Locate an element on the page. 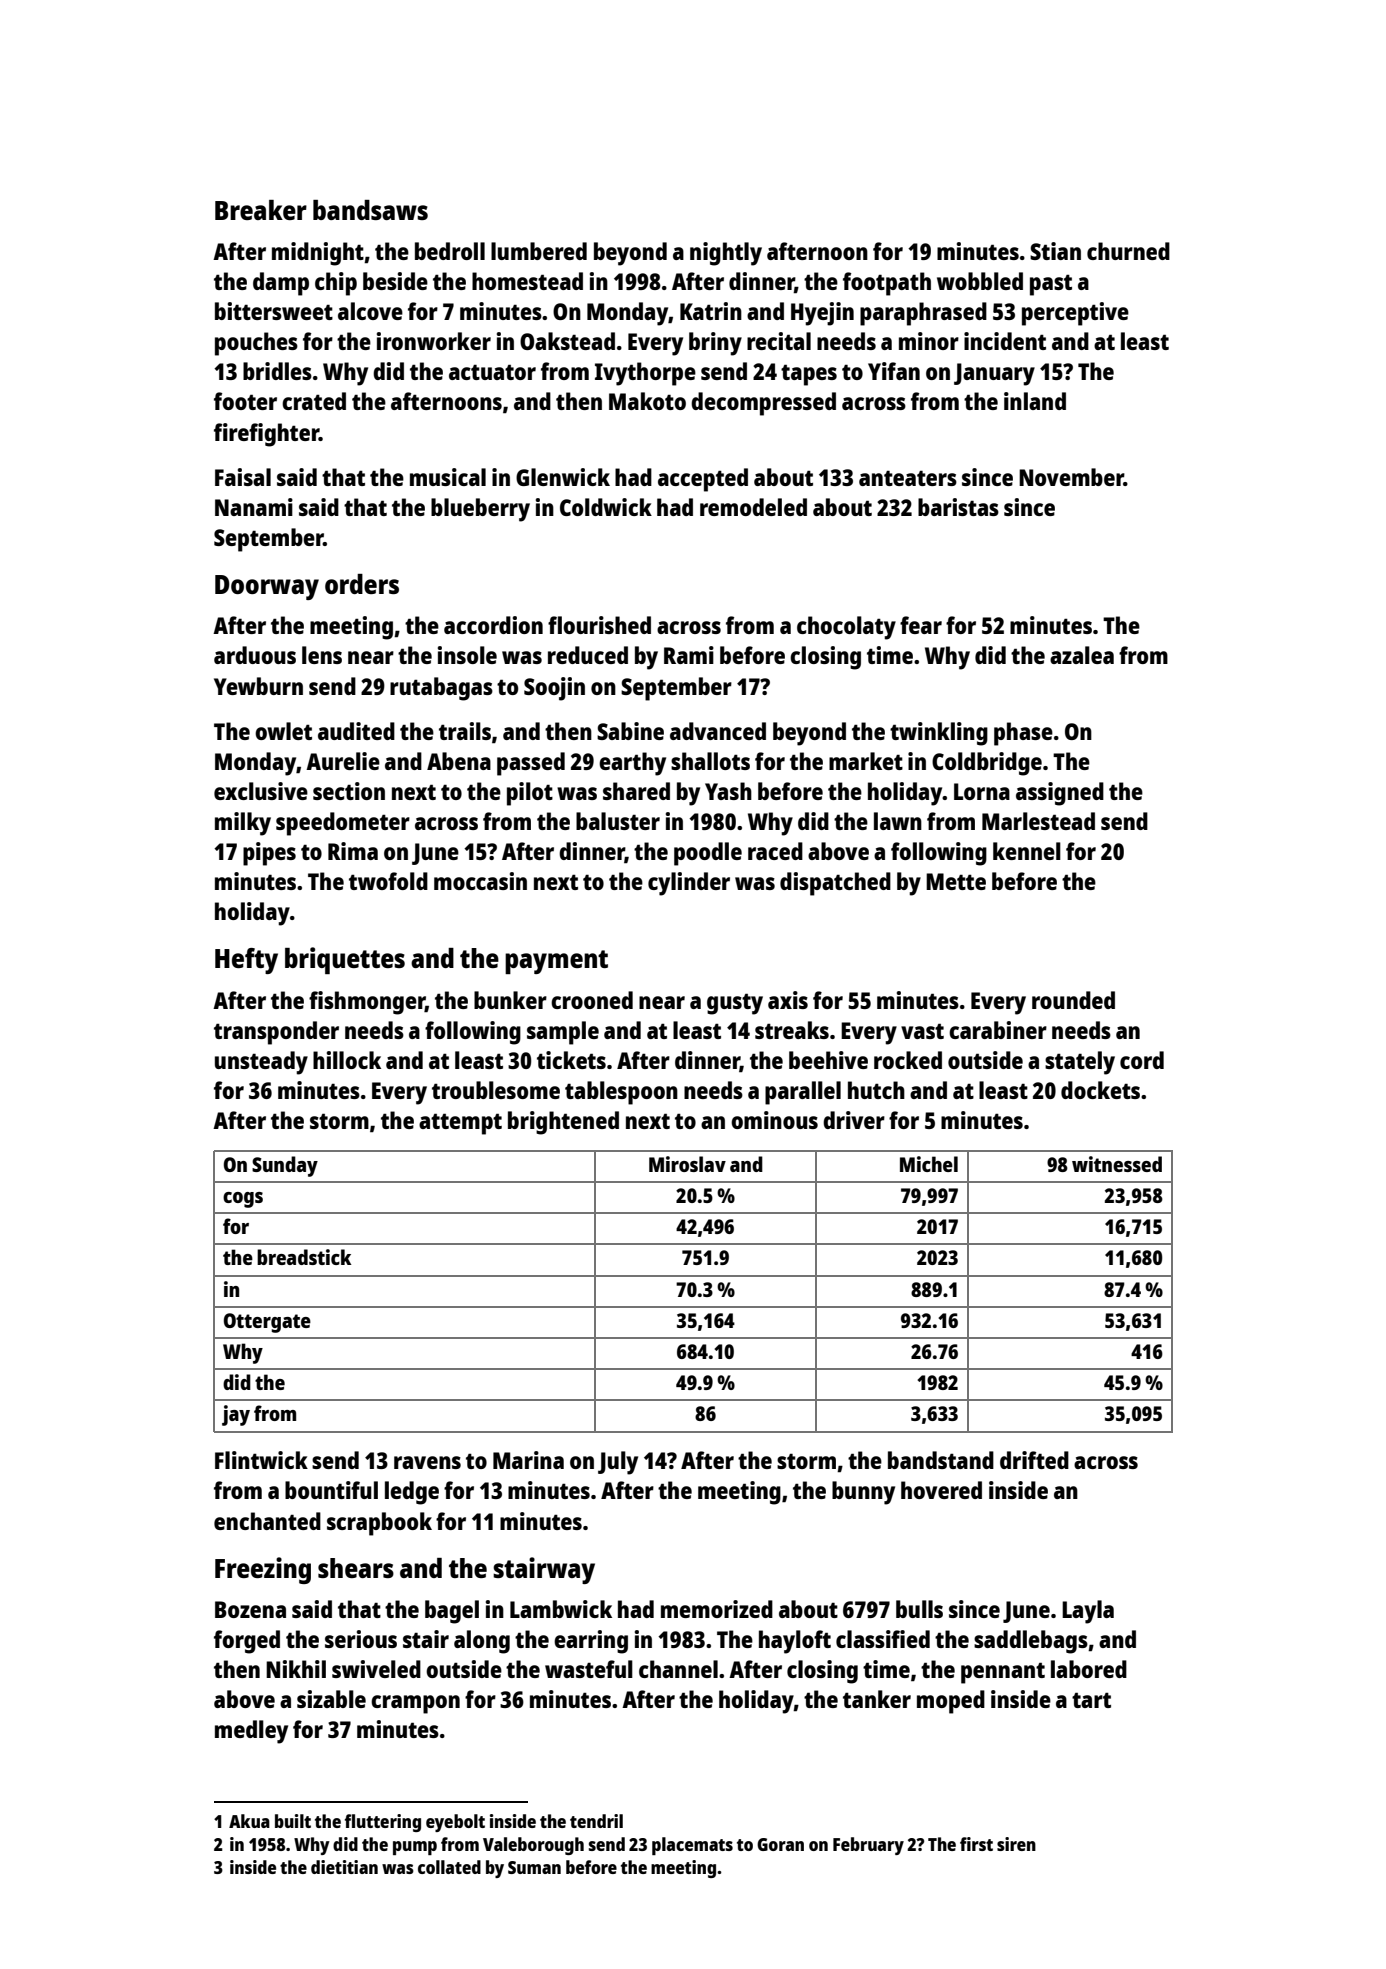 This image has height=1969, width=1386. Doorway is located at coordinates (267, 587).
